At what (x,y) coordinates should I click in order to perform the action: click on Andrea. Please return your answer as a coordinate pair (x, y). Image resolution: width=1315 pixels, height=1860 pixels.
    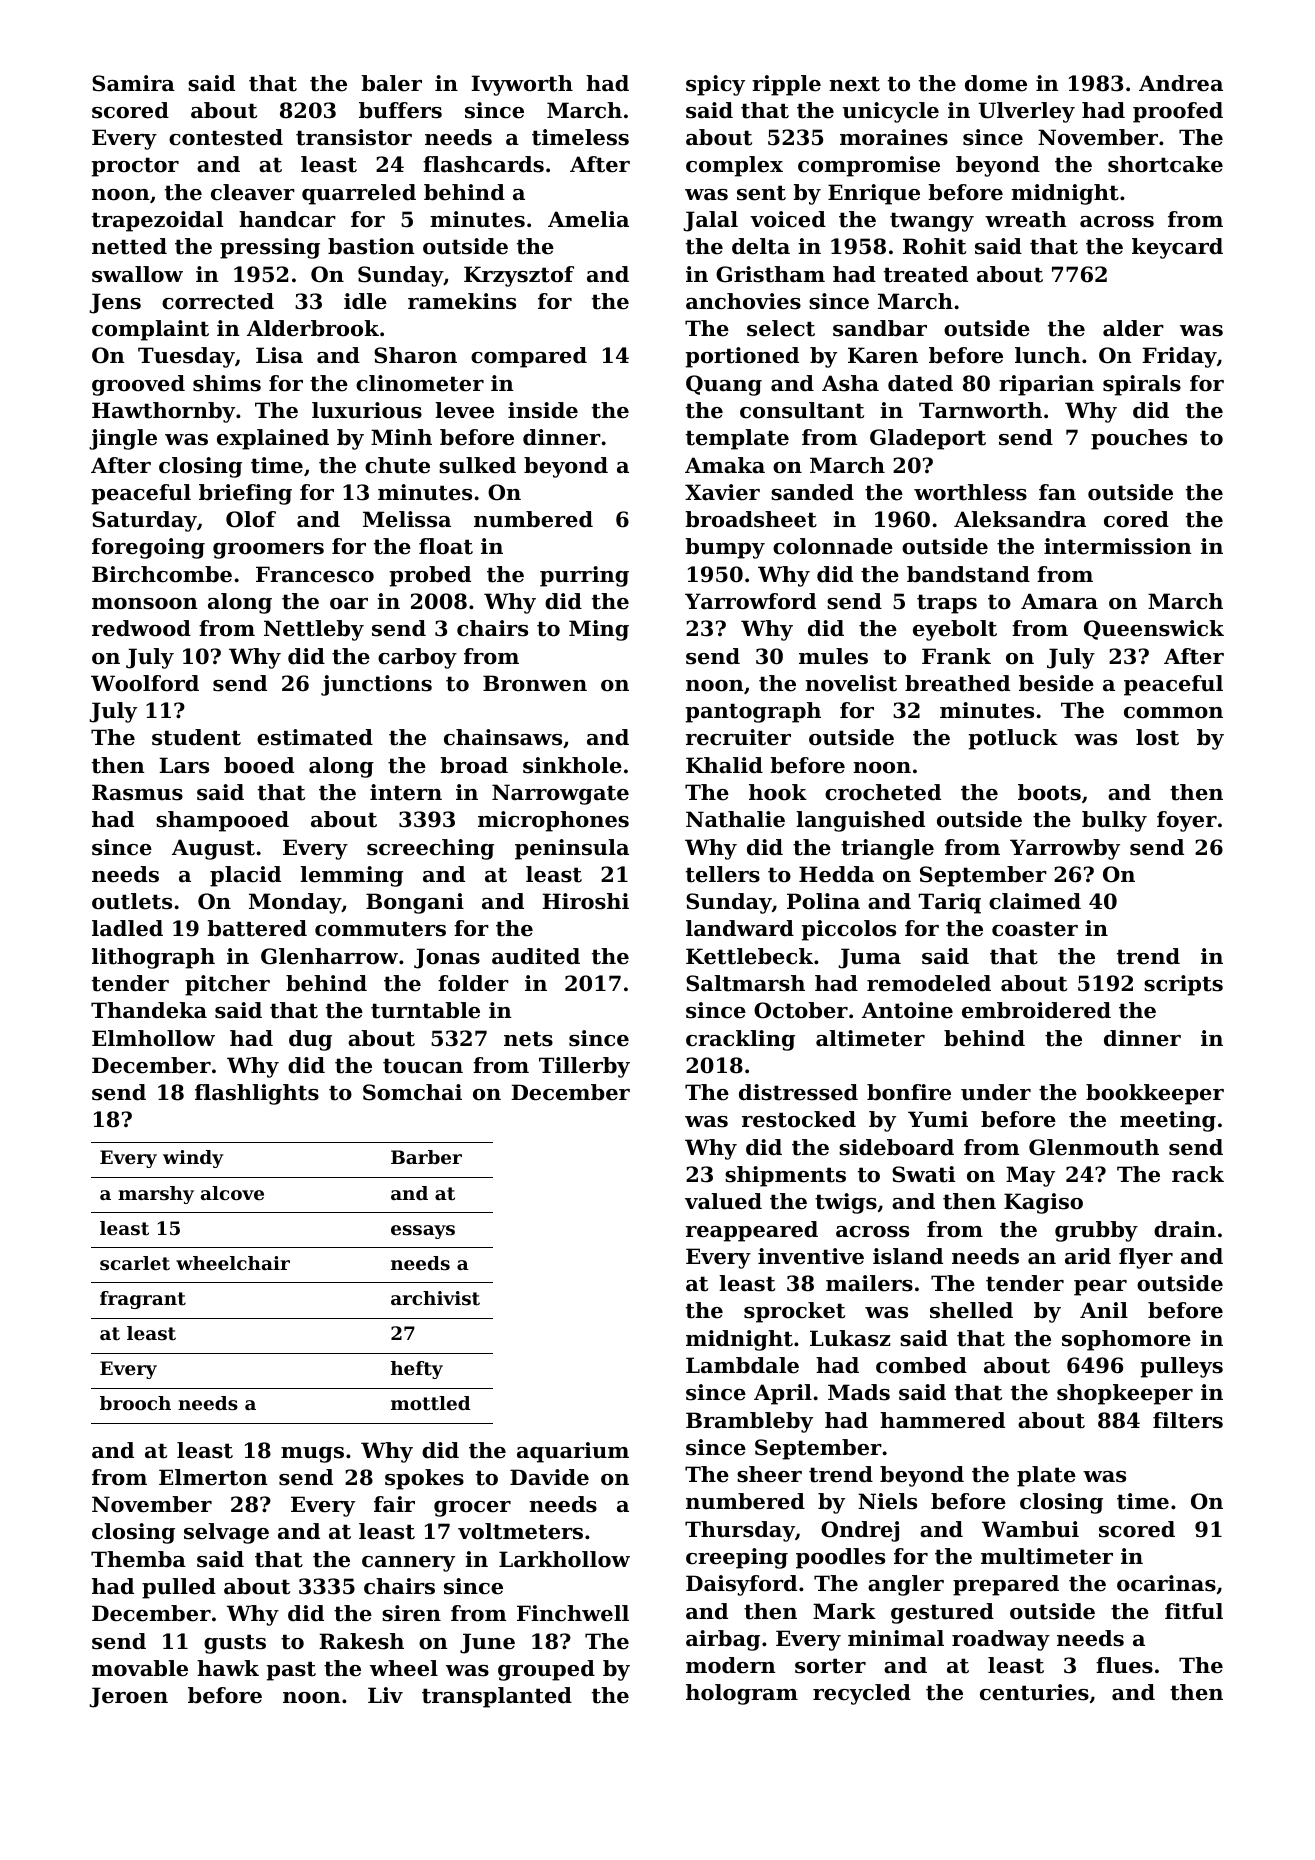
    Looking at the image, I should click on (1181, 83).
